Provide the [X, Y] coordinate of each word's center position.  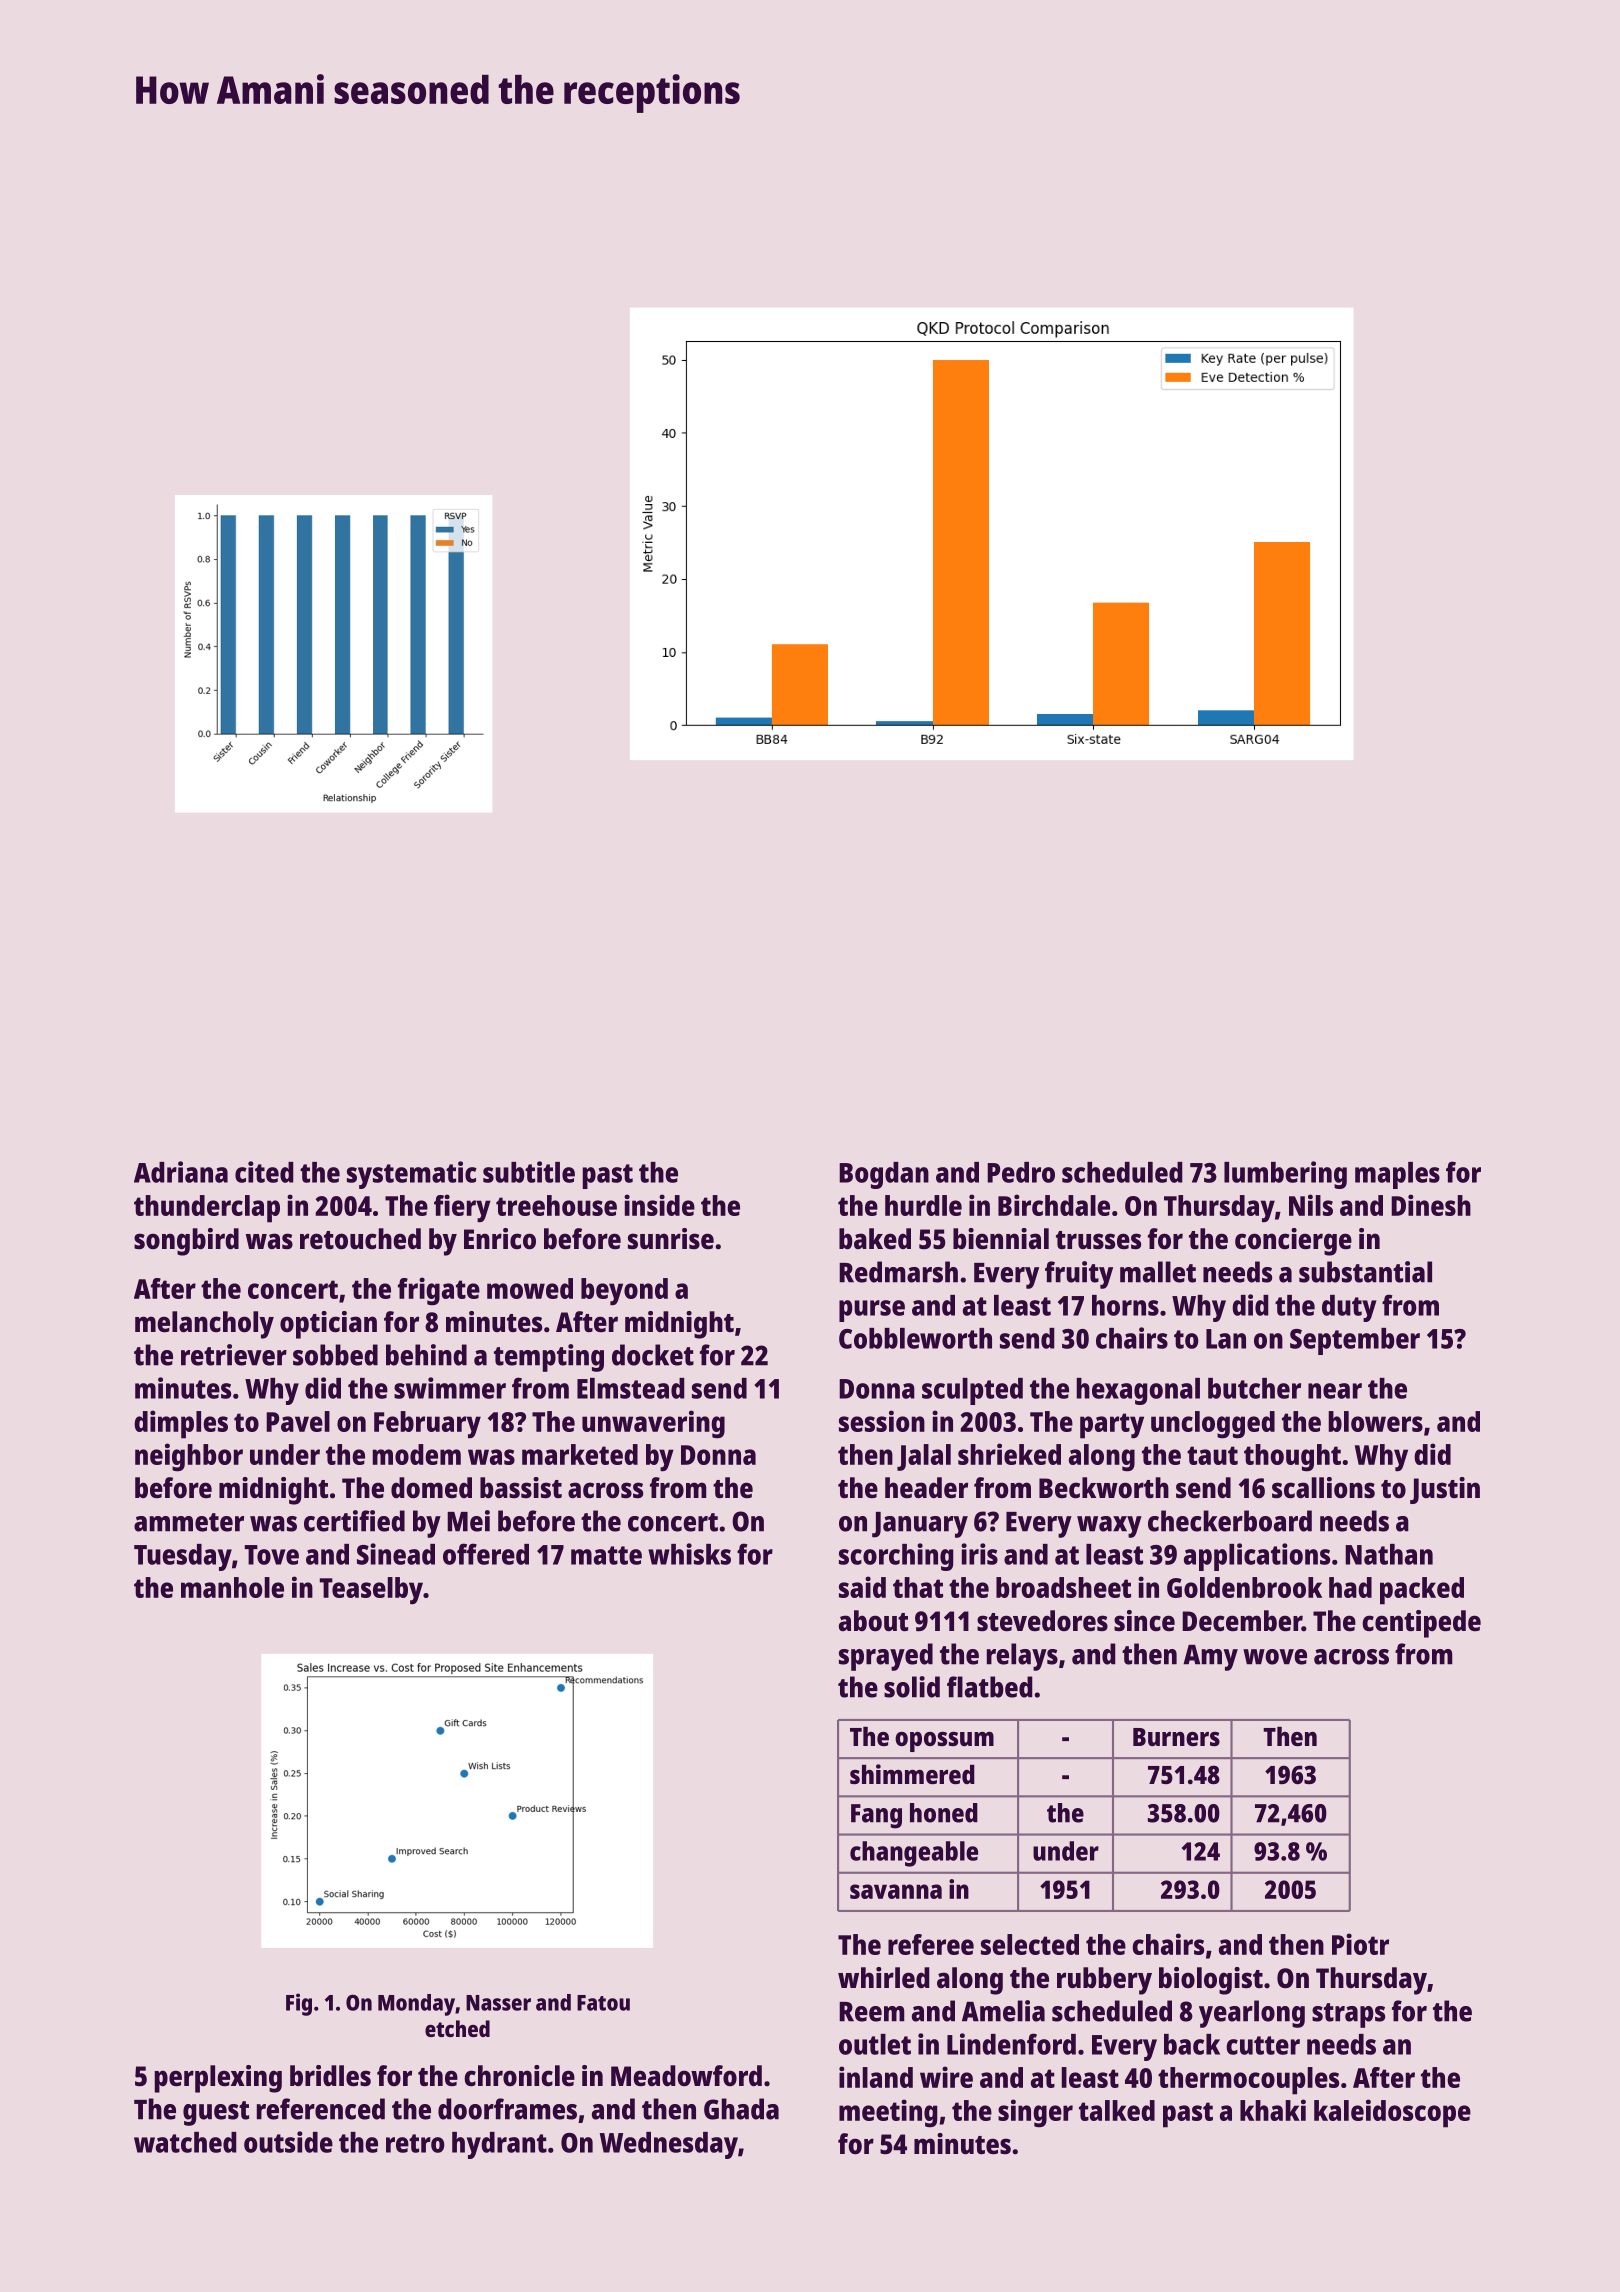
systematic [412, 1175]
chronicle [519, 2075]
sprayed [886, 1657]
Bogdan [884, 1175]
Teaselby [371, 1591]
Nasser [498, 2003]
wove [1275, 1657]
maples [1397, 1175]
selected [1030, 1944]
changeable [914, 1854]
